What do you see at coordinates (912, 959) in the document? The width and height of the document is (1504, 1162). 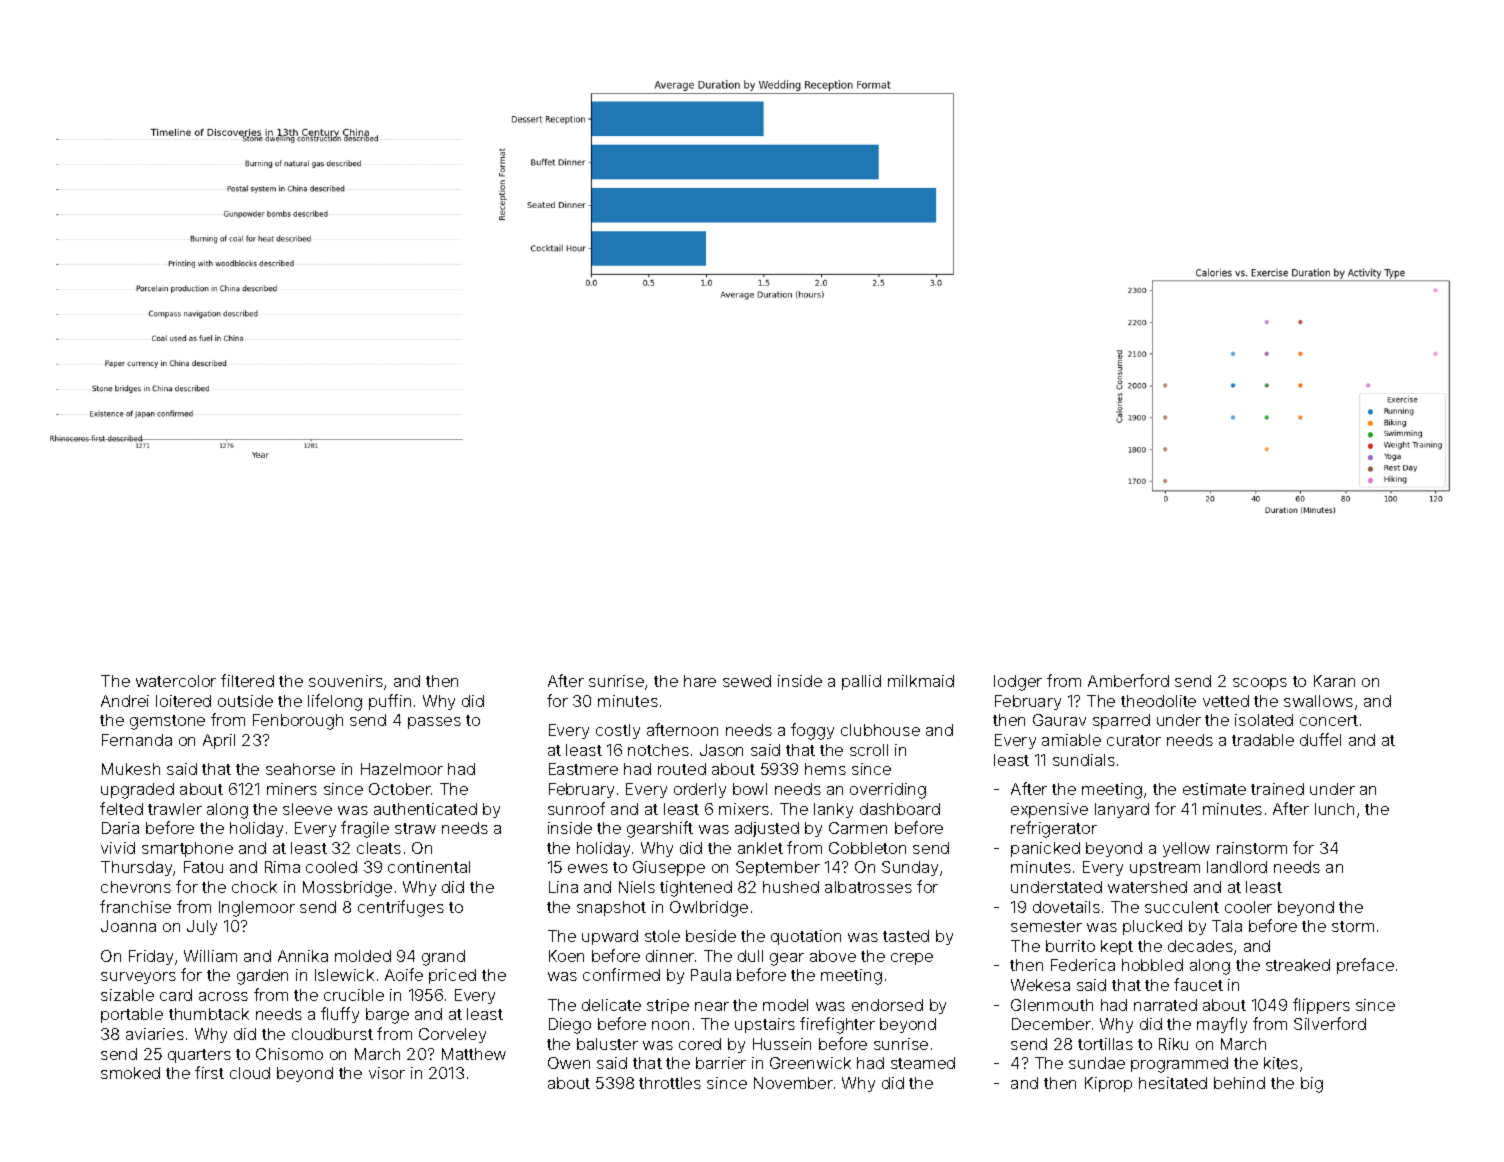 I see `crepe` at bounding box center [912, 959].
